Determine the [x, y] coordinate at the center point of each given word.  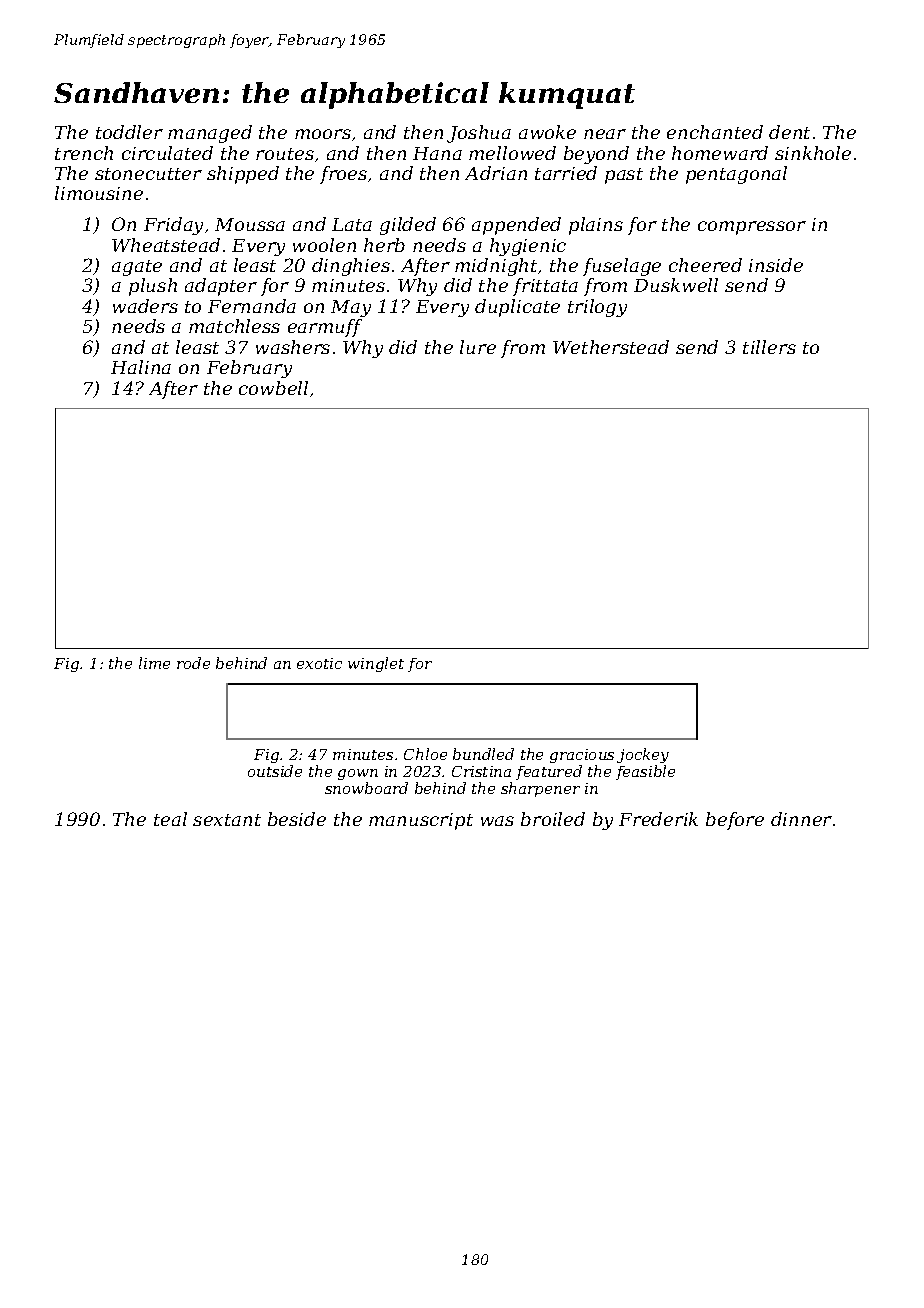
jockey [643, 755]
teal [170, 819]
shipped [243, 175]
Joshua [479, 134]
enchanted [715, 132]
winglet [376, 664]
